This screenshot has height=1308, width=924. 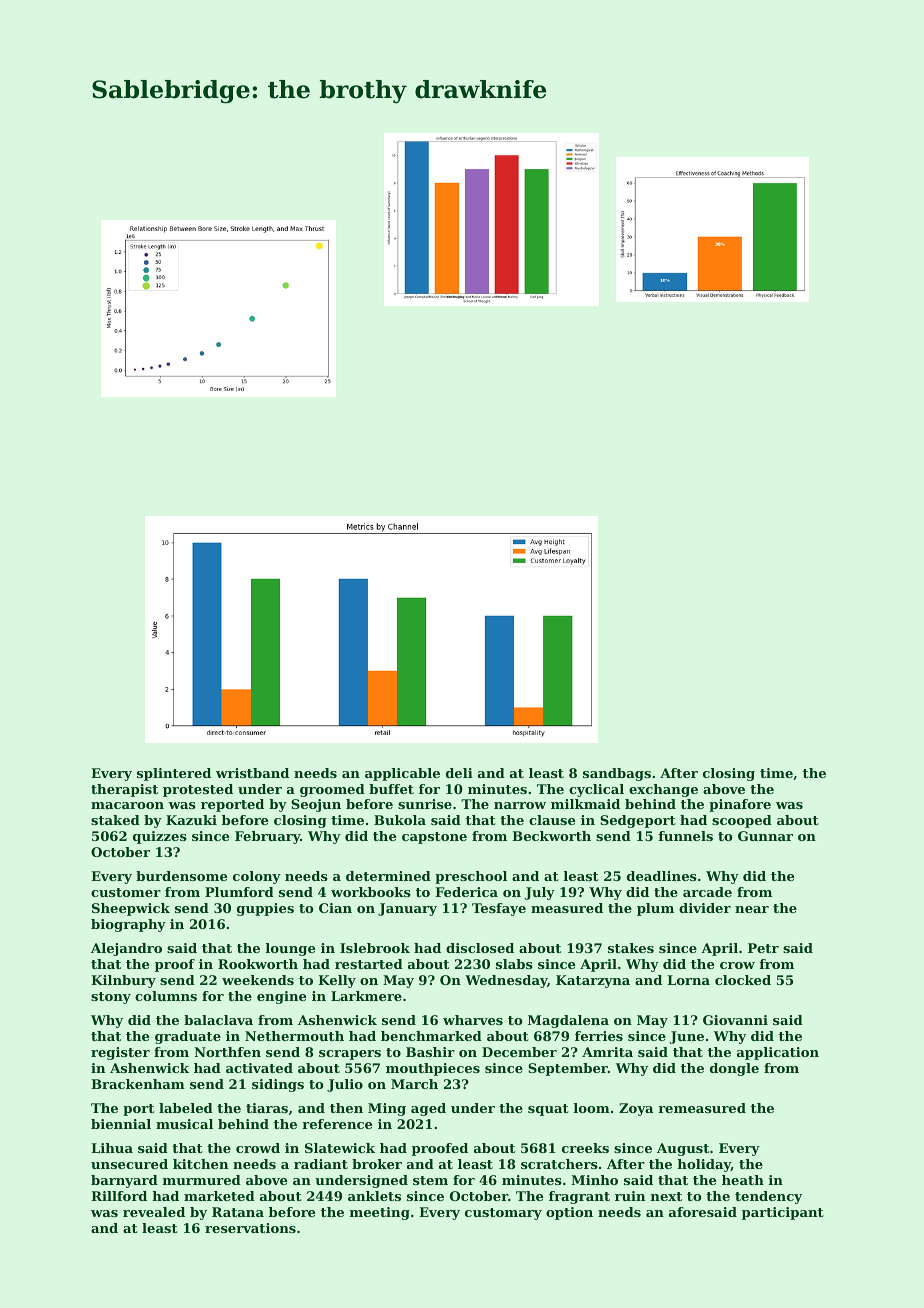 What do you see at coordinates (459, 773) in the screenshot?
I see `deli` at bounding box center [459, 773].
